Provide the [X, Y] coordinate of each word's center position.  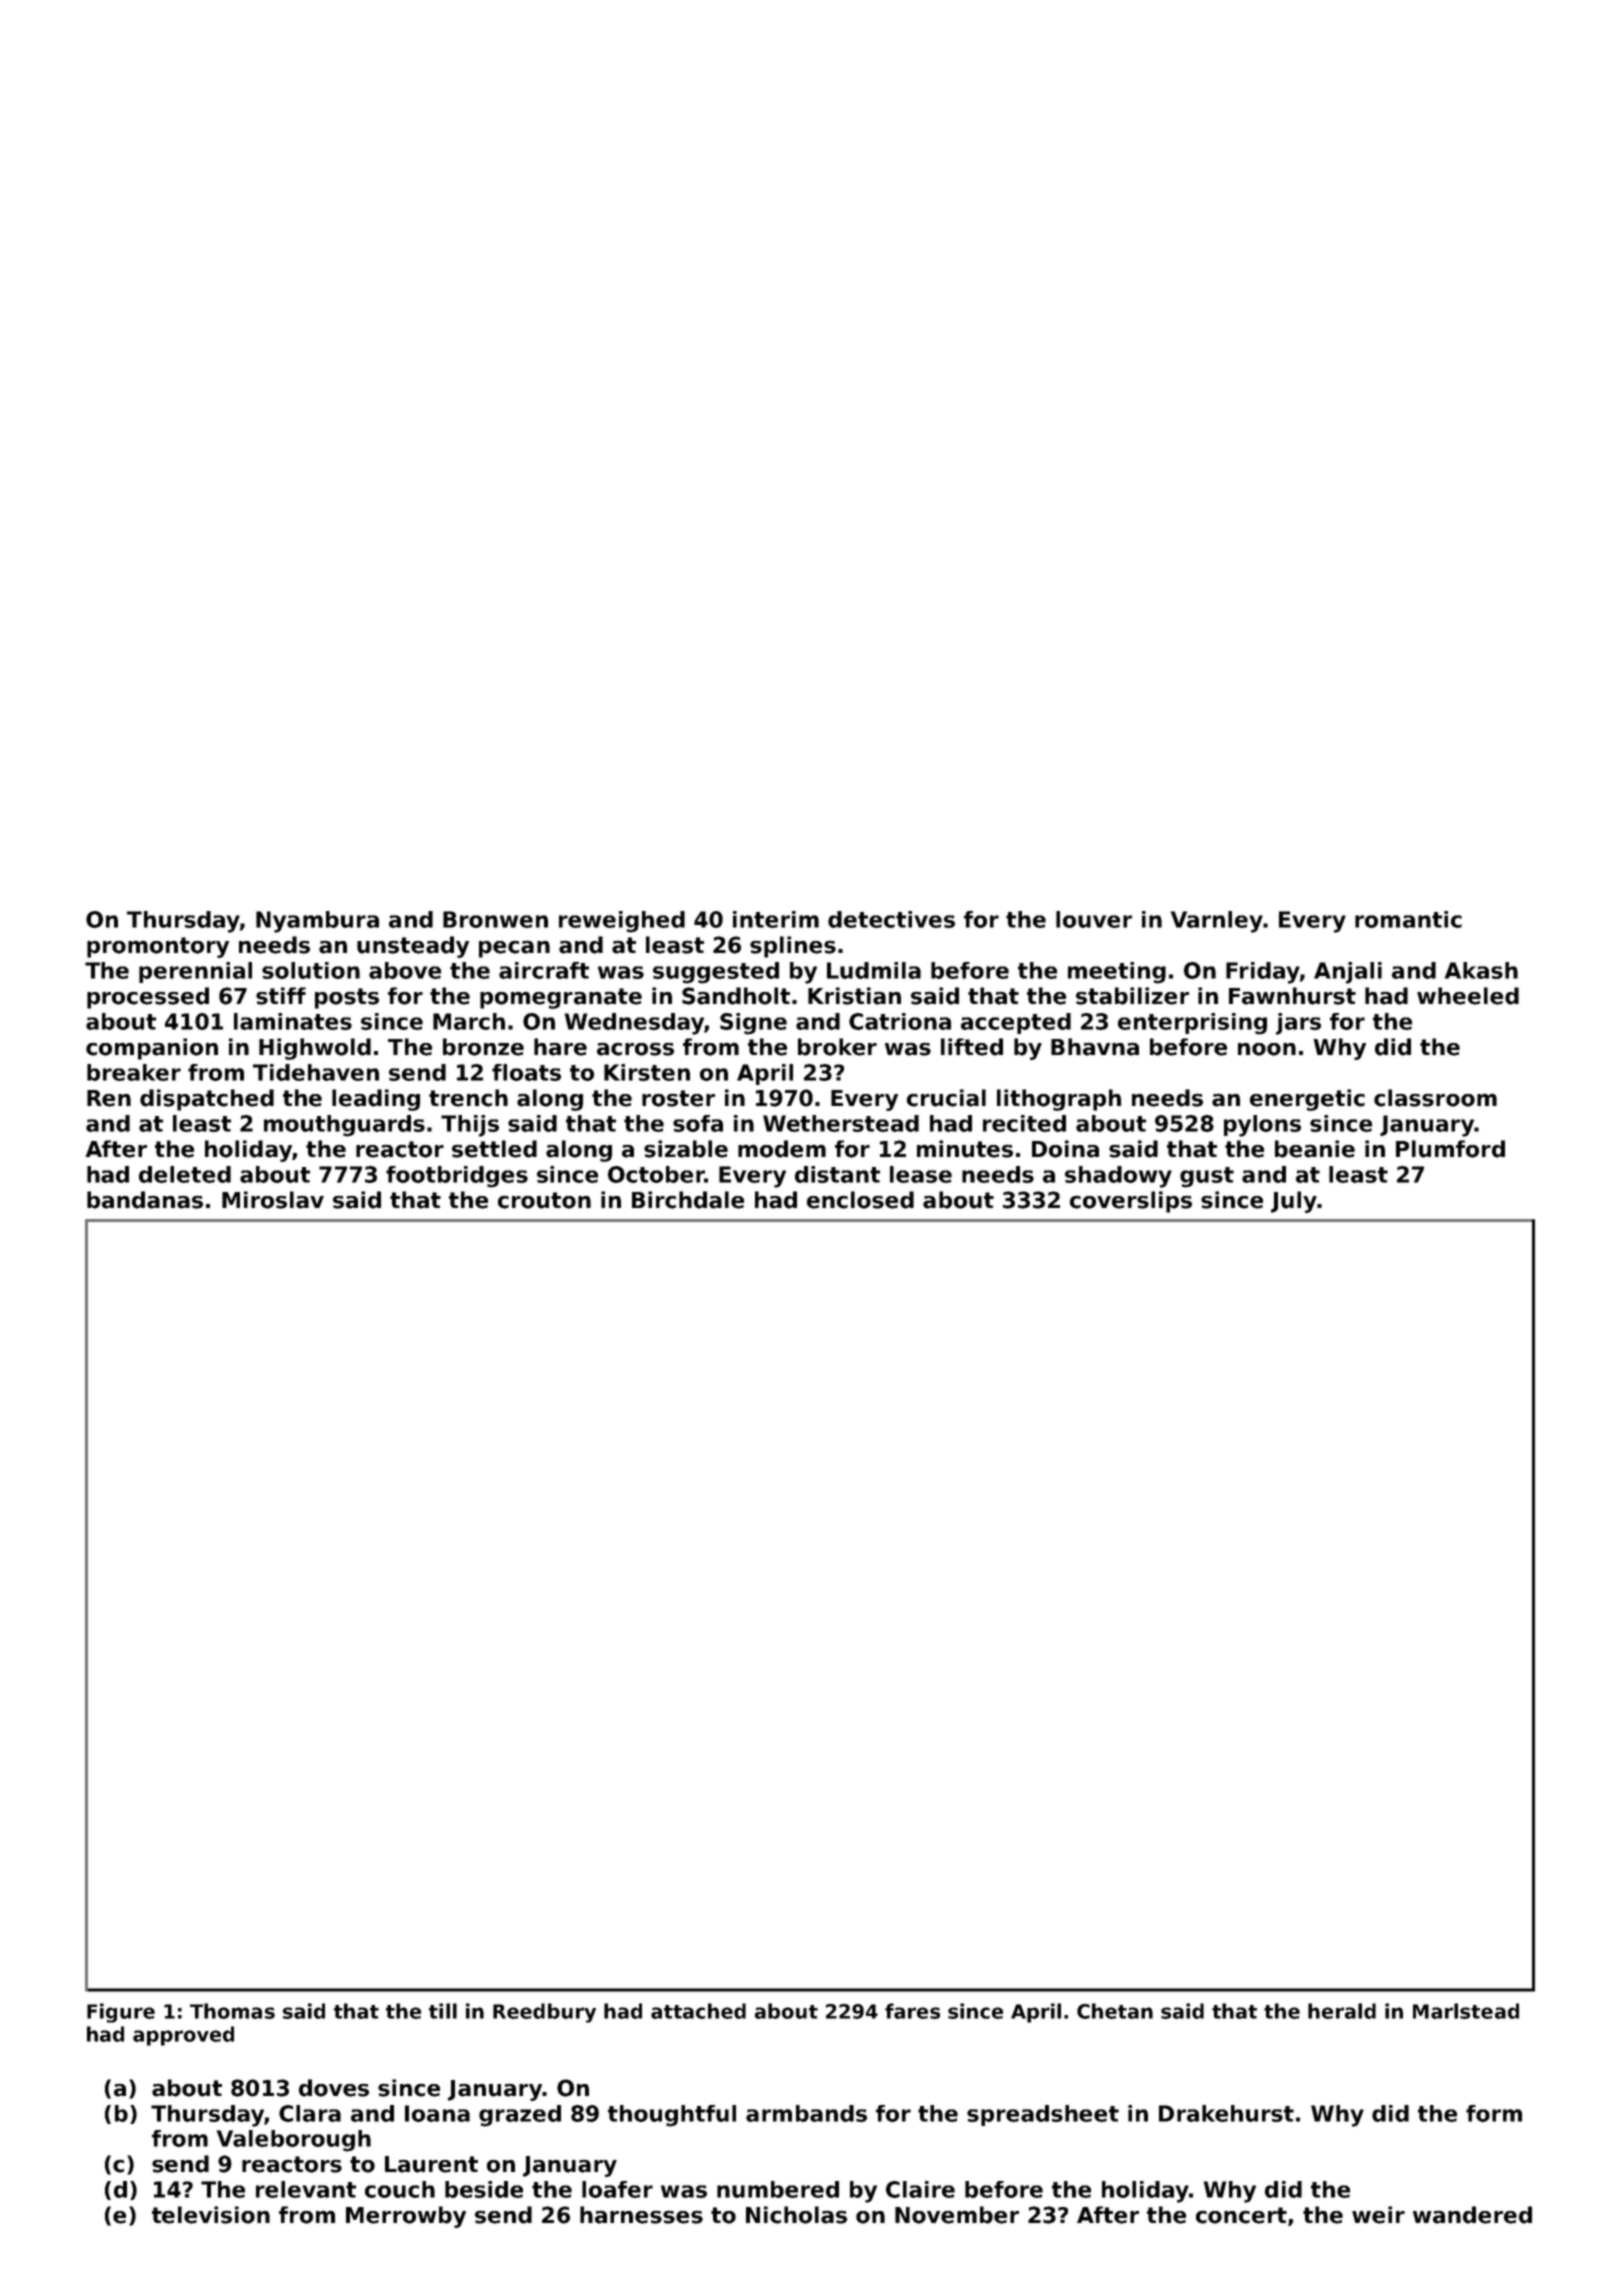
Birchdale [688, 1200]
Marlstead [1466, 2011]
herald [1342, 2011]
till [443, 2011]
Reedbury [544, 2013]
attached [698, 2011]
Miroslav [273, 1200]
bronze [483, 1047]
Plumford [1450, 1149]
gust [1207, 1177]
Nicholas [796, 2215]
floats [526, 1072]
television [211, 2215]
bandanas [145, 1200]
